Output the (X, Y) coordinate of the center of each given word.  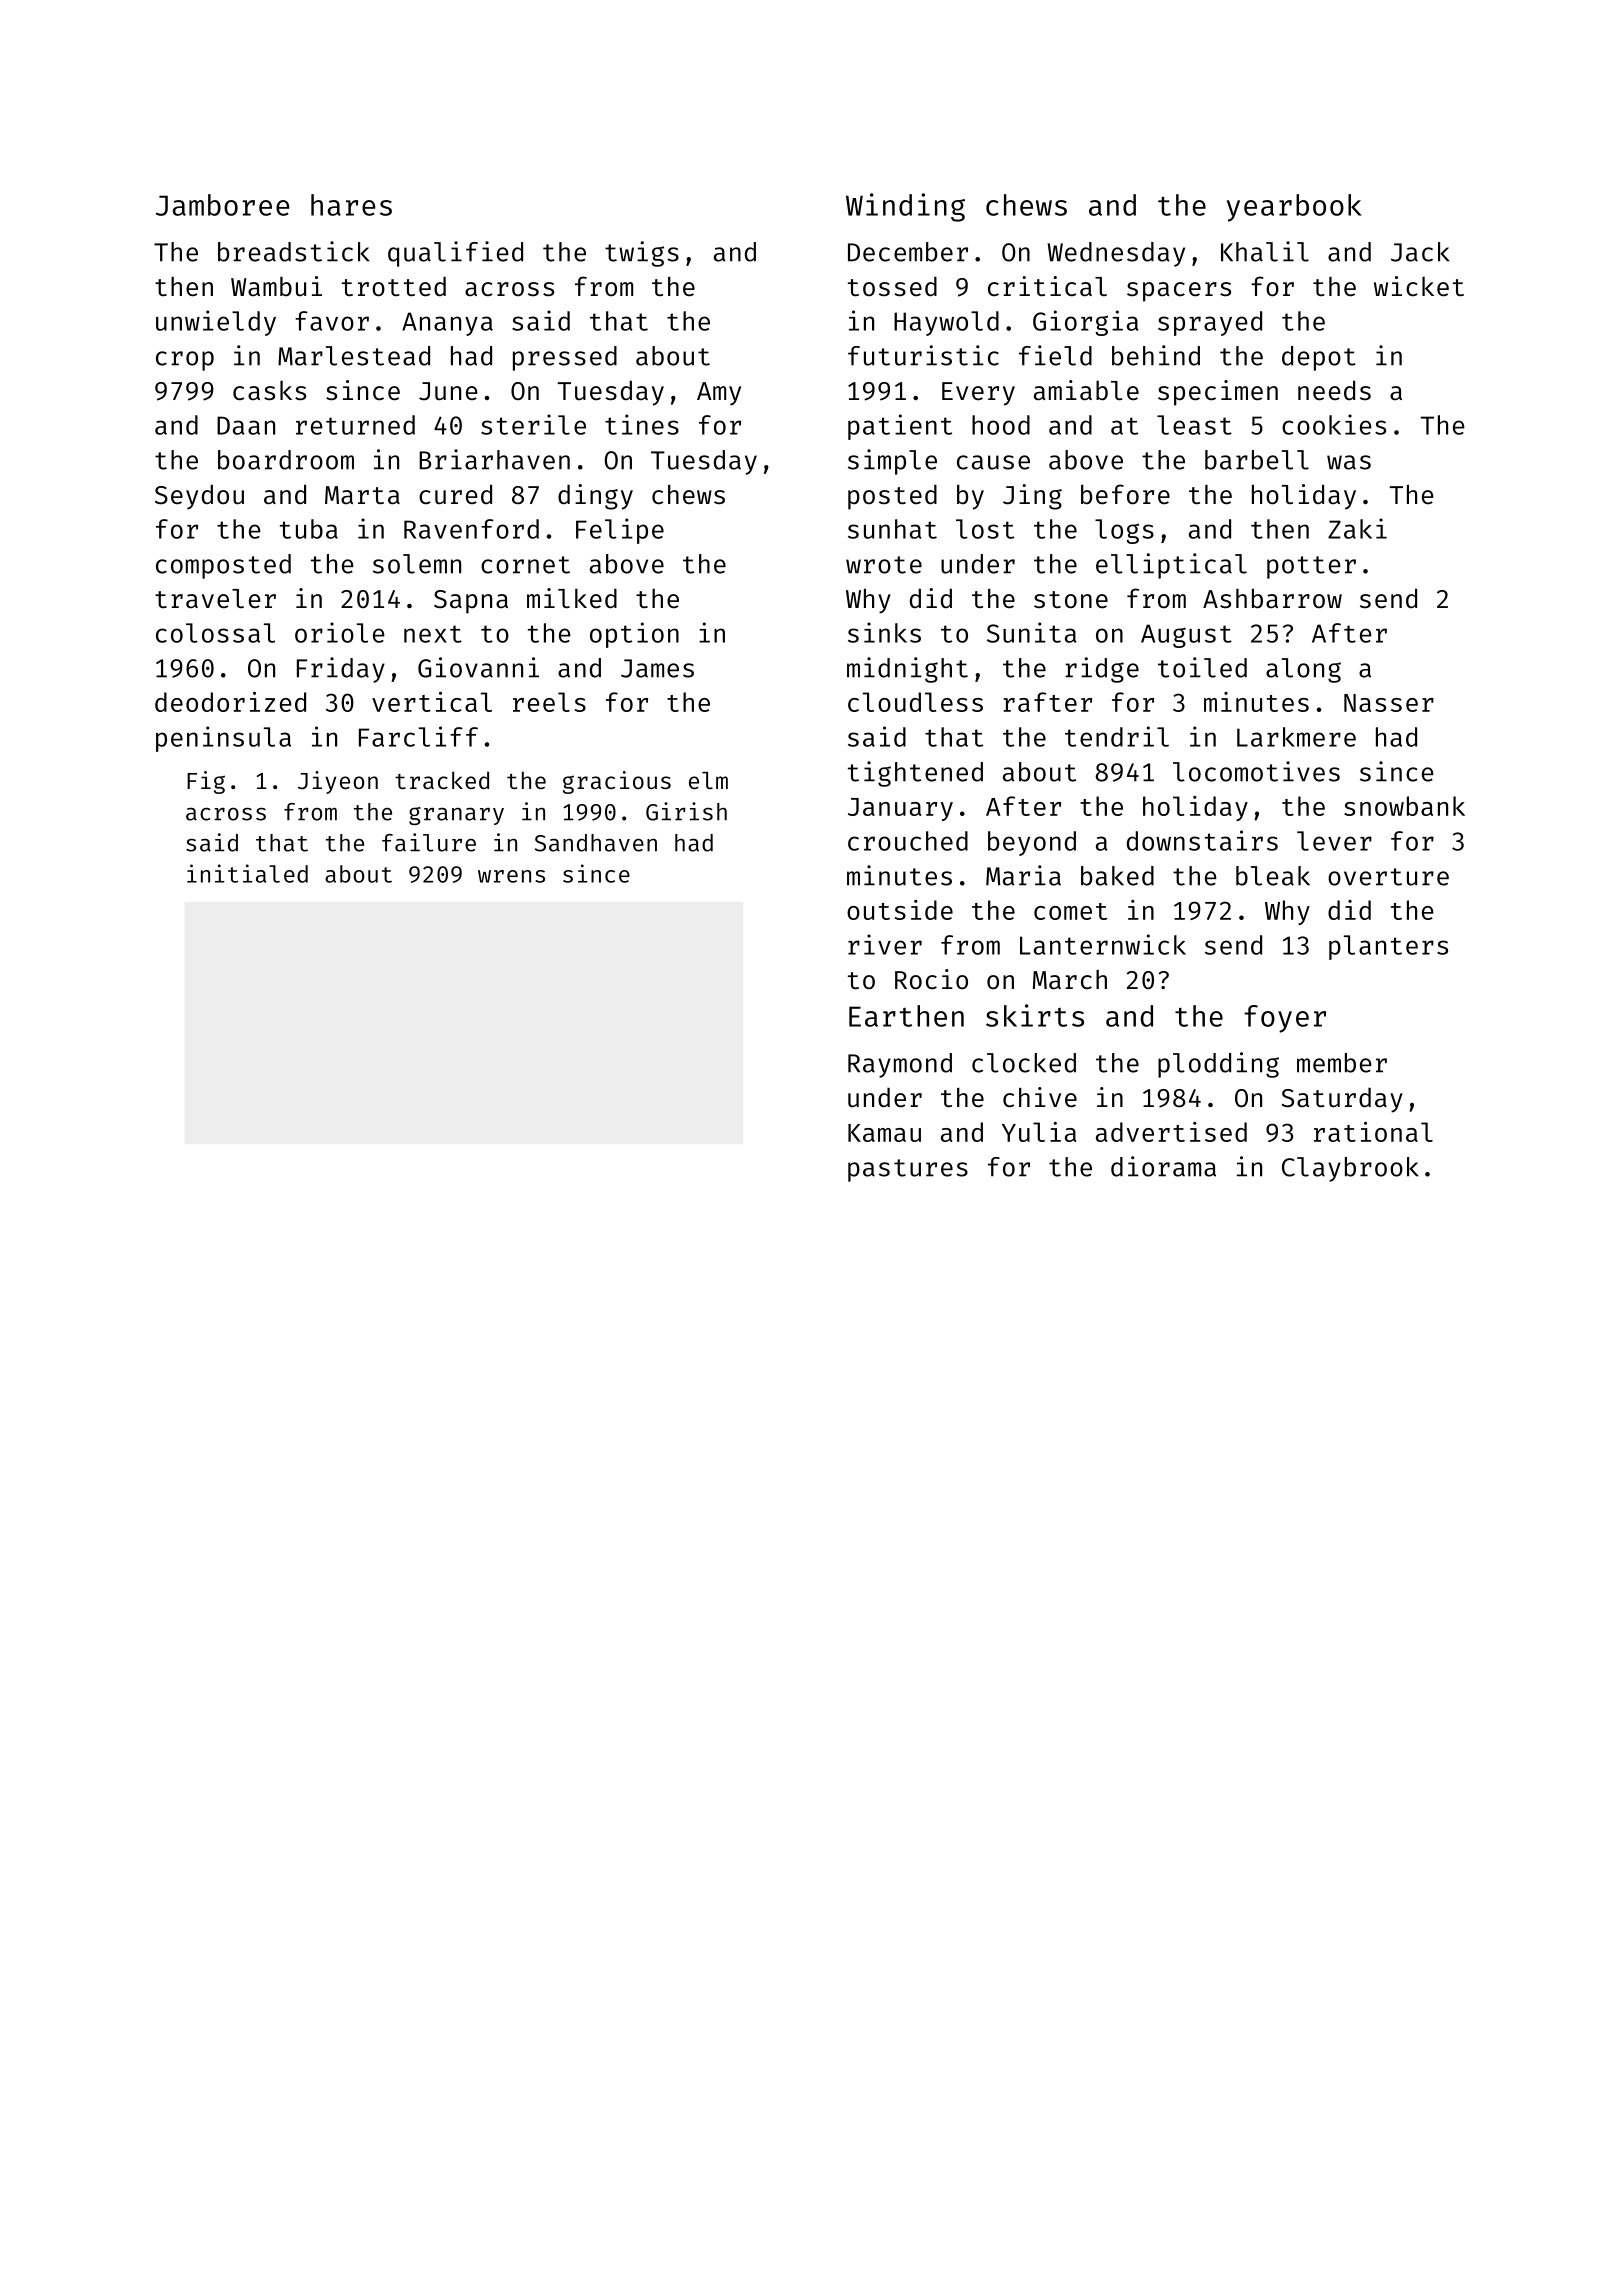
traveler (215, 599)
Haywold (946, 323)
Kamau (884, 1133)
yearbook (1294, 208)
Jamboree (223, 205)
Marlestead (354, 356)
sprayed (1210, 323)
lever (1334, 841)
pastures (908, 1170)
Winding (905, 207)
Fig (206, 782)
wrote (884, 565)
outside (900, 910)
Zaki (1357, 528)
